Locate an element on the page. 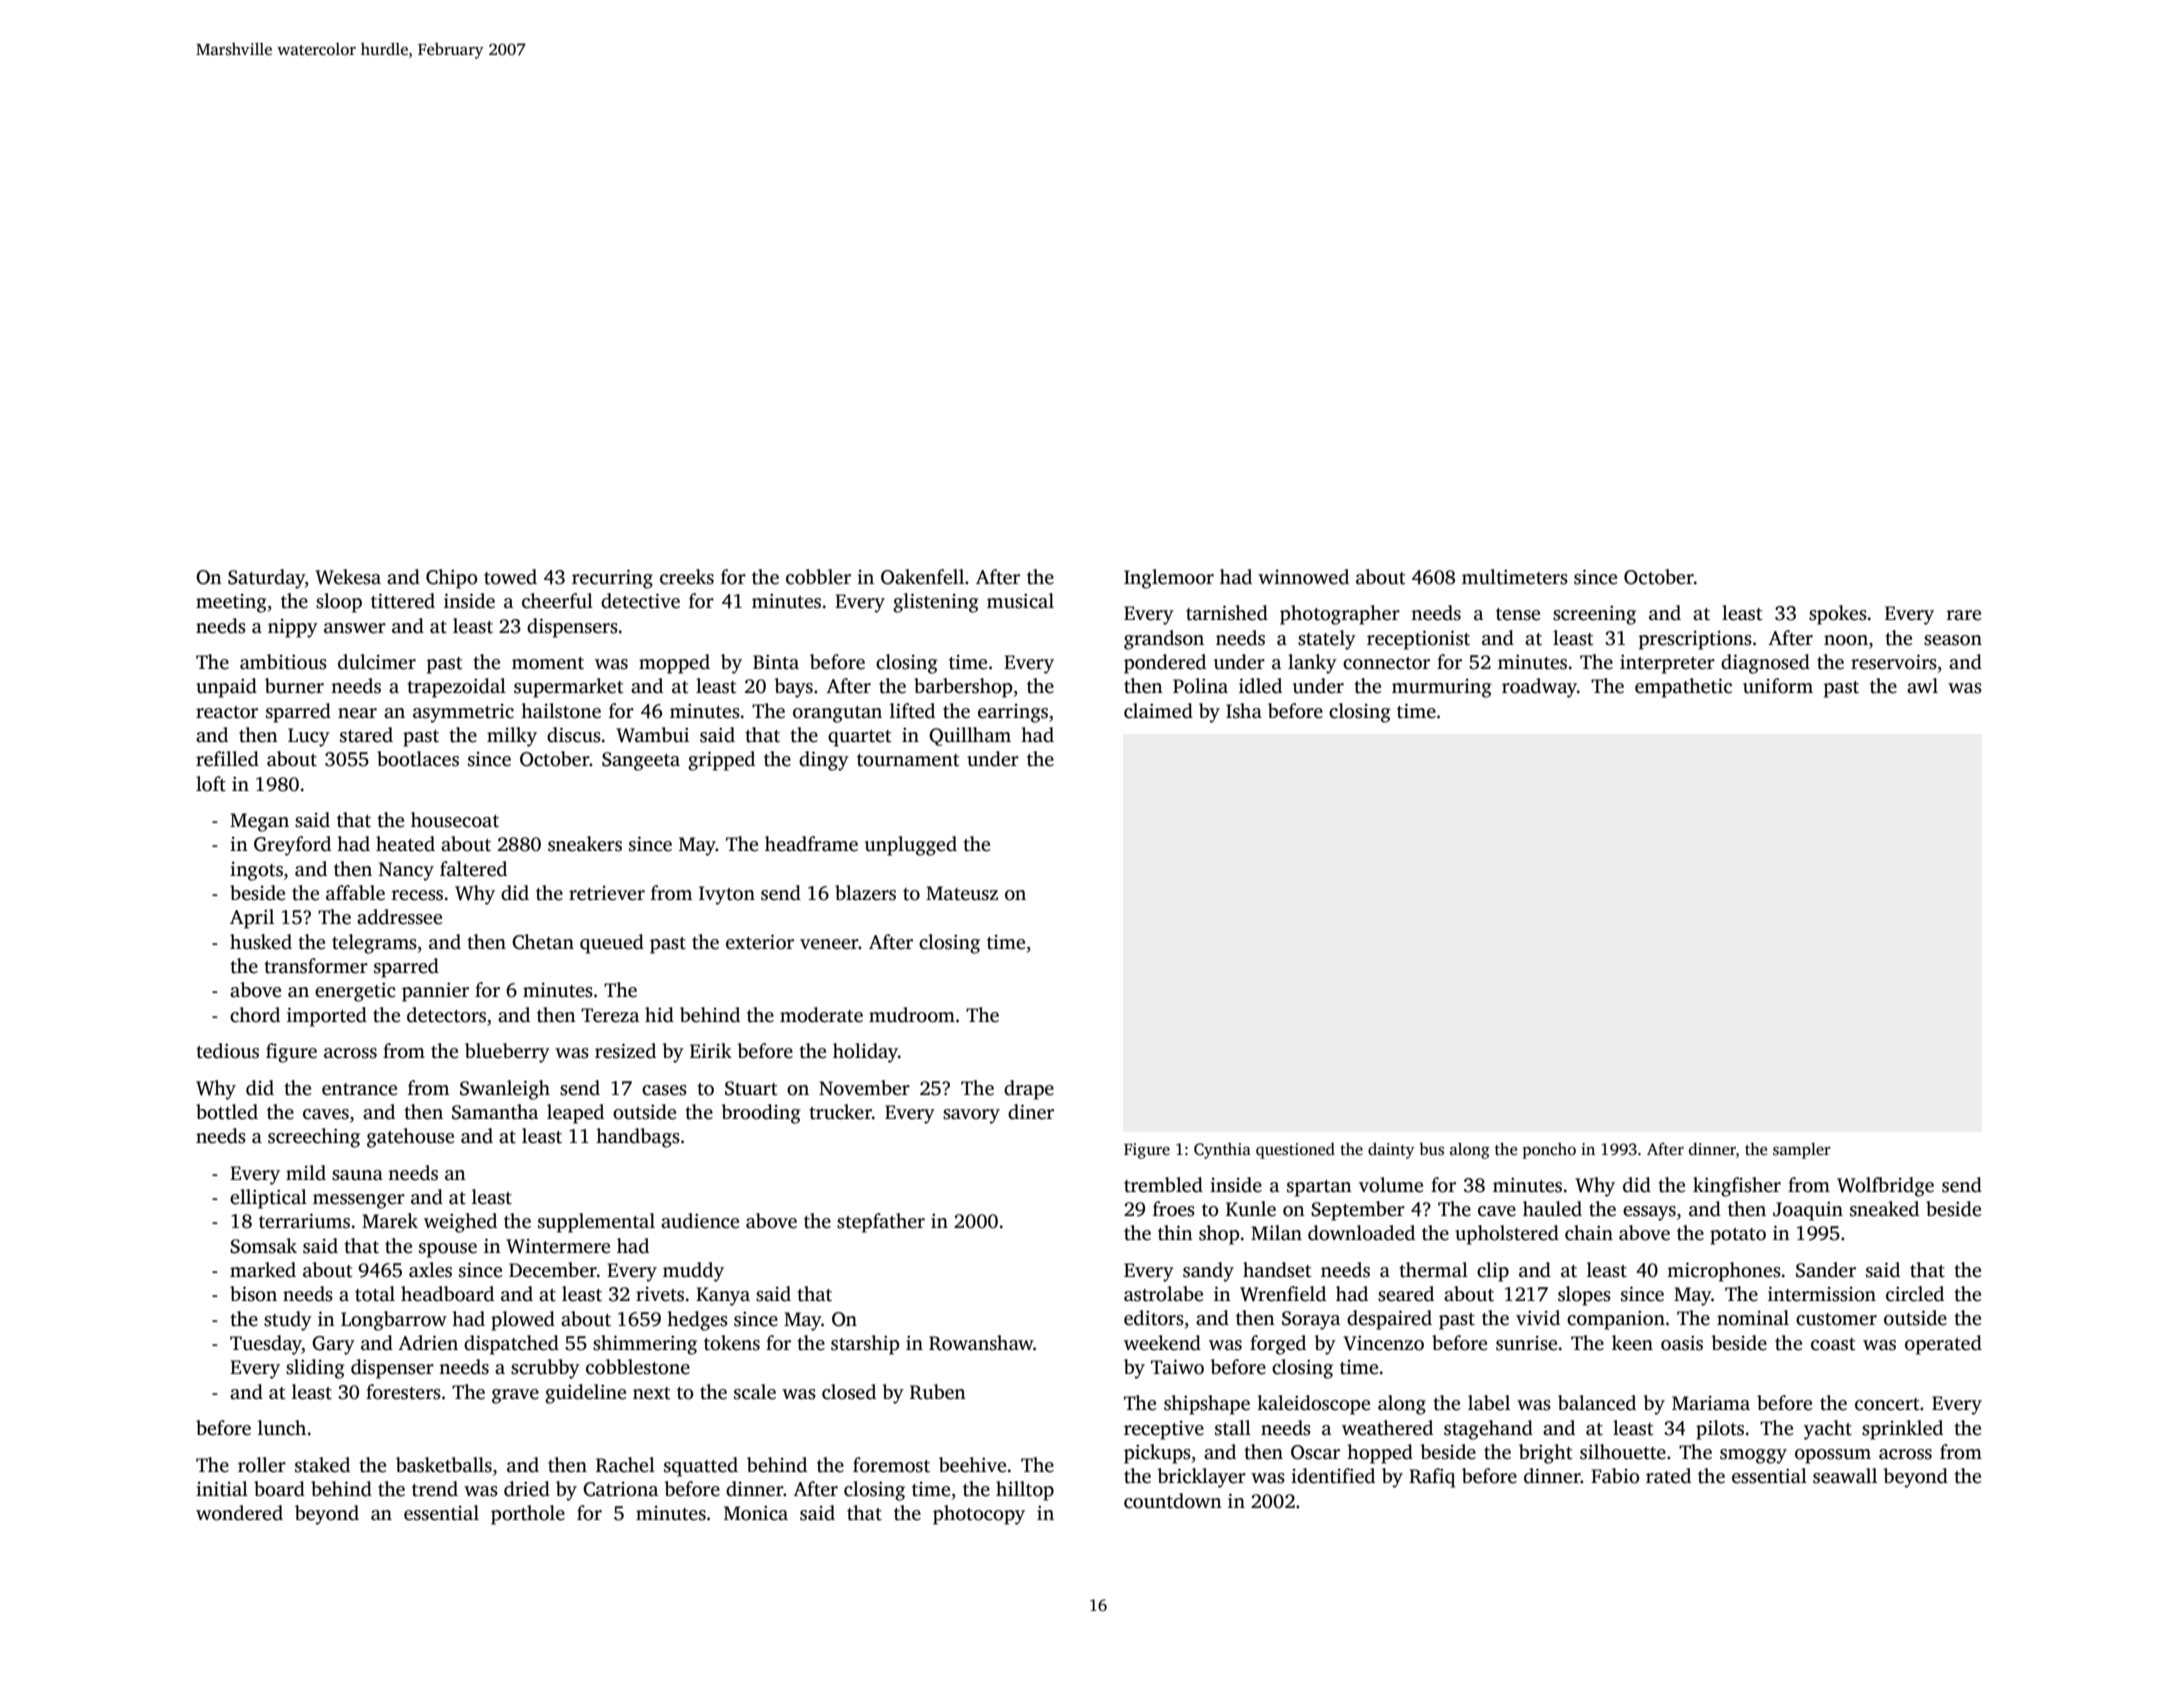  awl is located at coordinates (1922, 686).
